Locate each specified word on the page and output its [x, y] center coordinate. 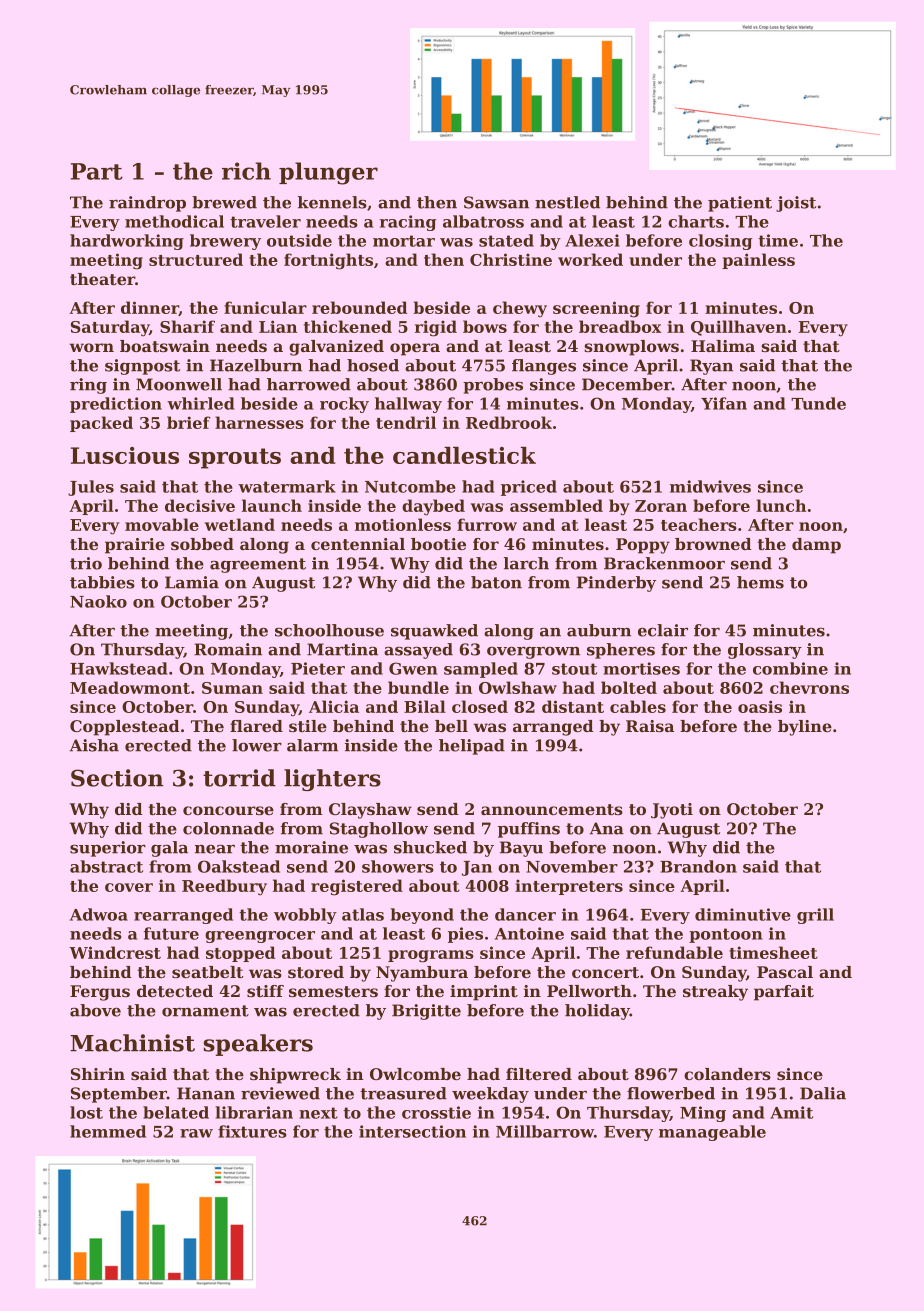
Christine [511, 259]
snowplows [631, 348]
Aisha [94, 745]
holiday [597, 1012]
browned [713, 544]
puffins [529, 830]
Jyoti [672, 811]
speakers [258, 1045]
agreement [258, 565]
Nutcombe [410, 486]
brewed [224, 202]
